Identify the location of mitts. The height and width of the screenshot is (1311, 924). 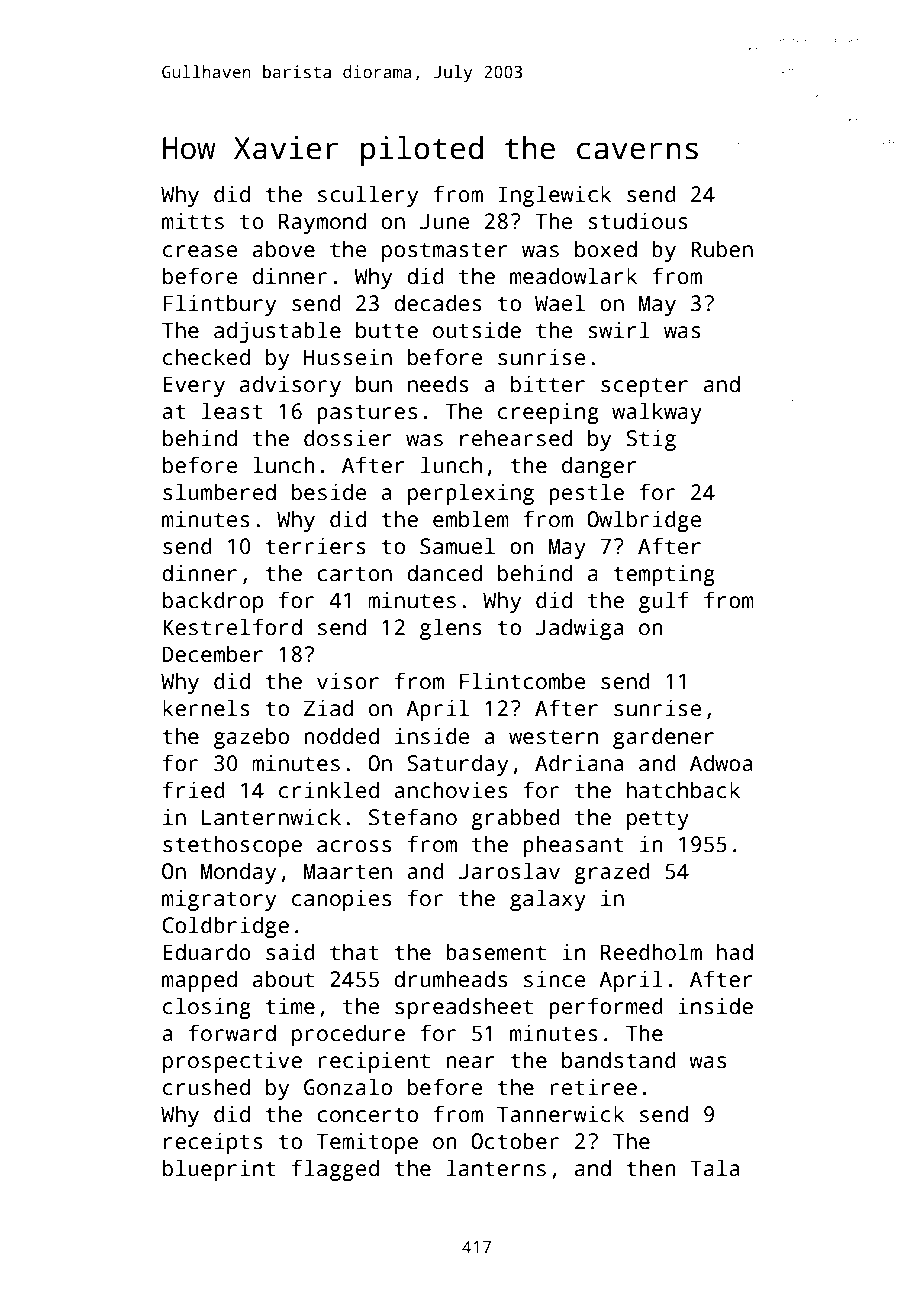
(193, 221).
